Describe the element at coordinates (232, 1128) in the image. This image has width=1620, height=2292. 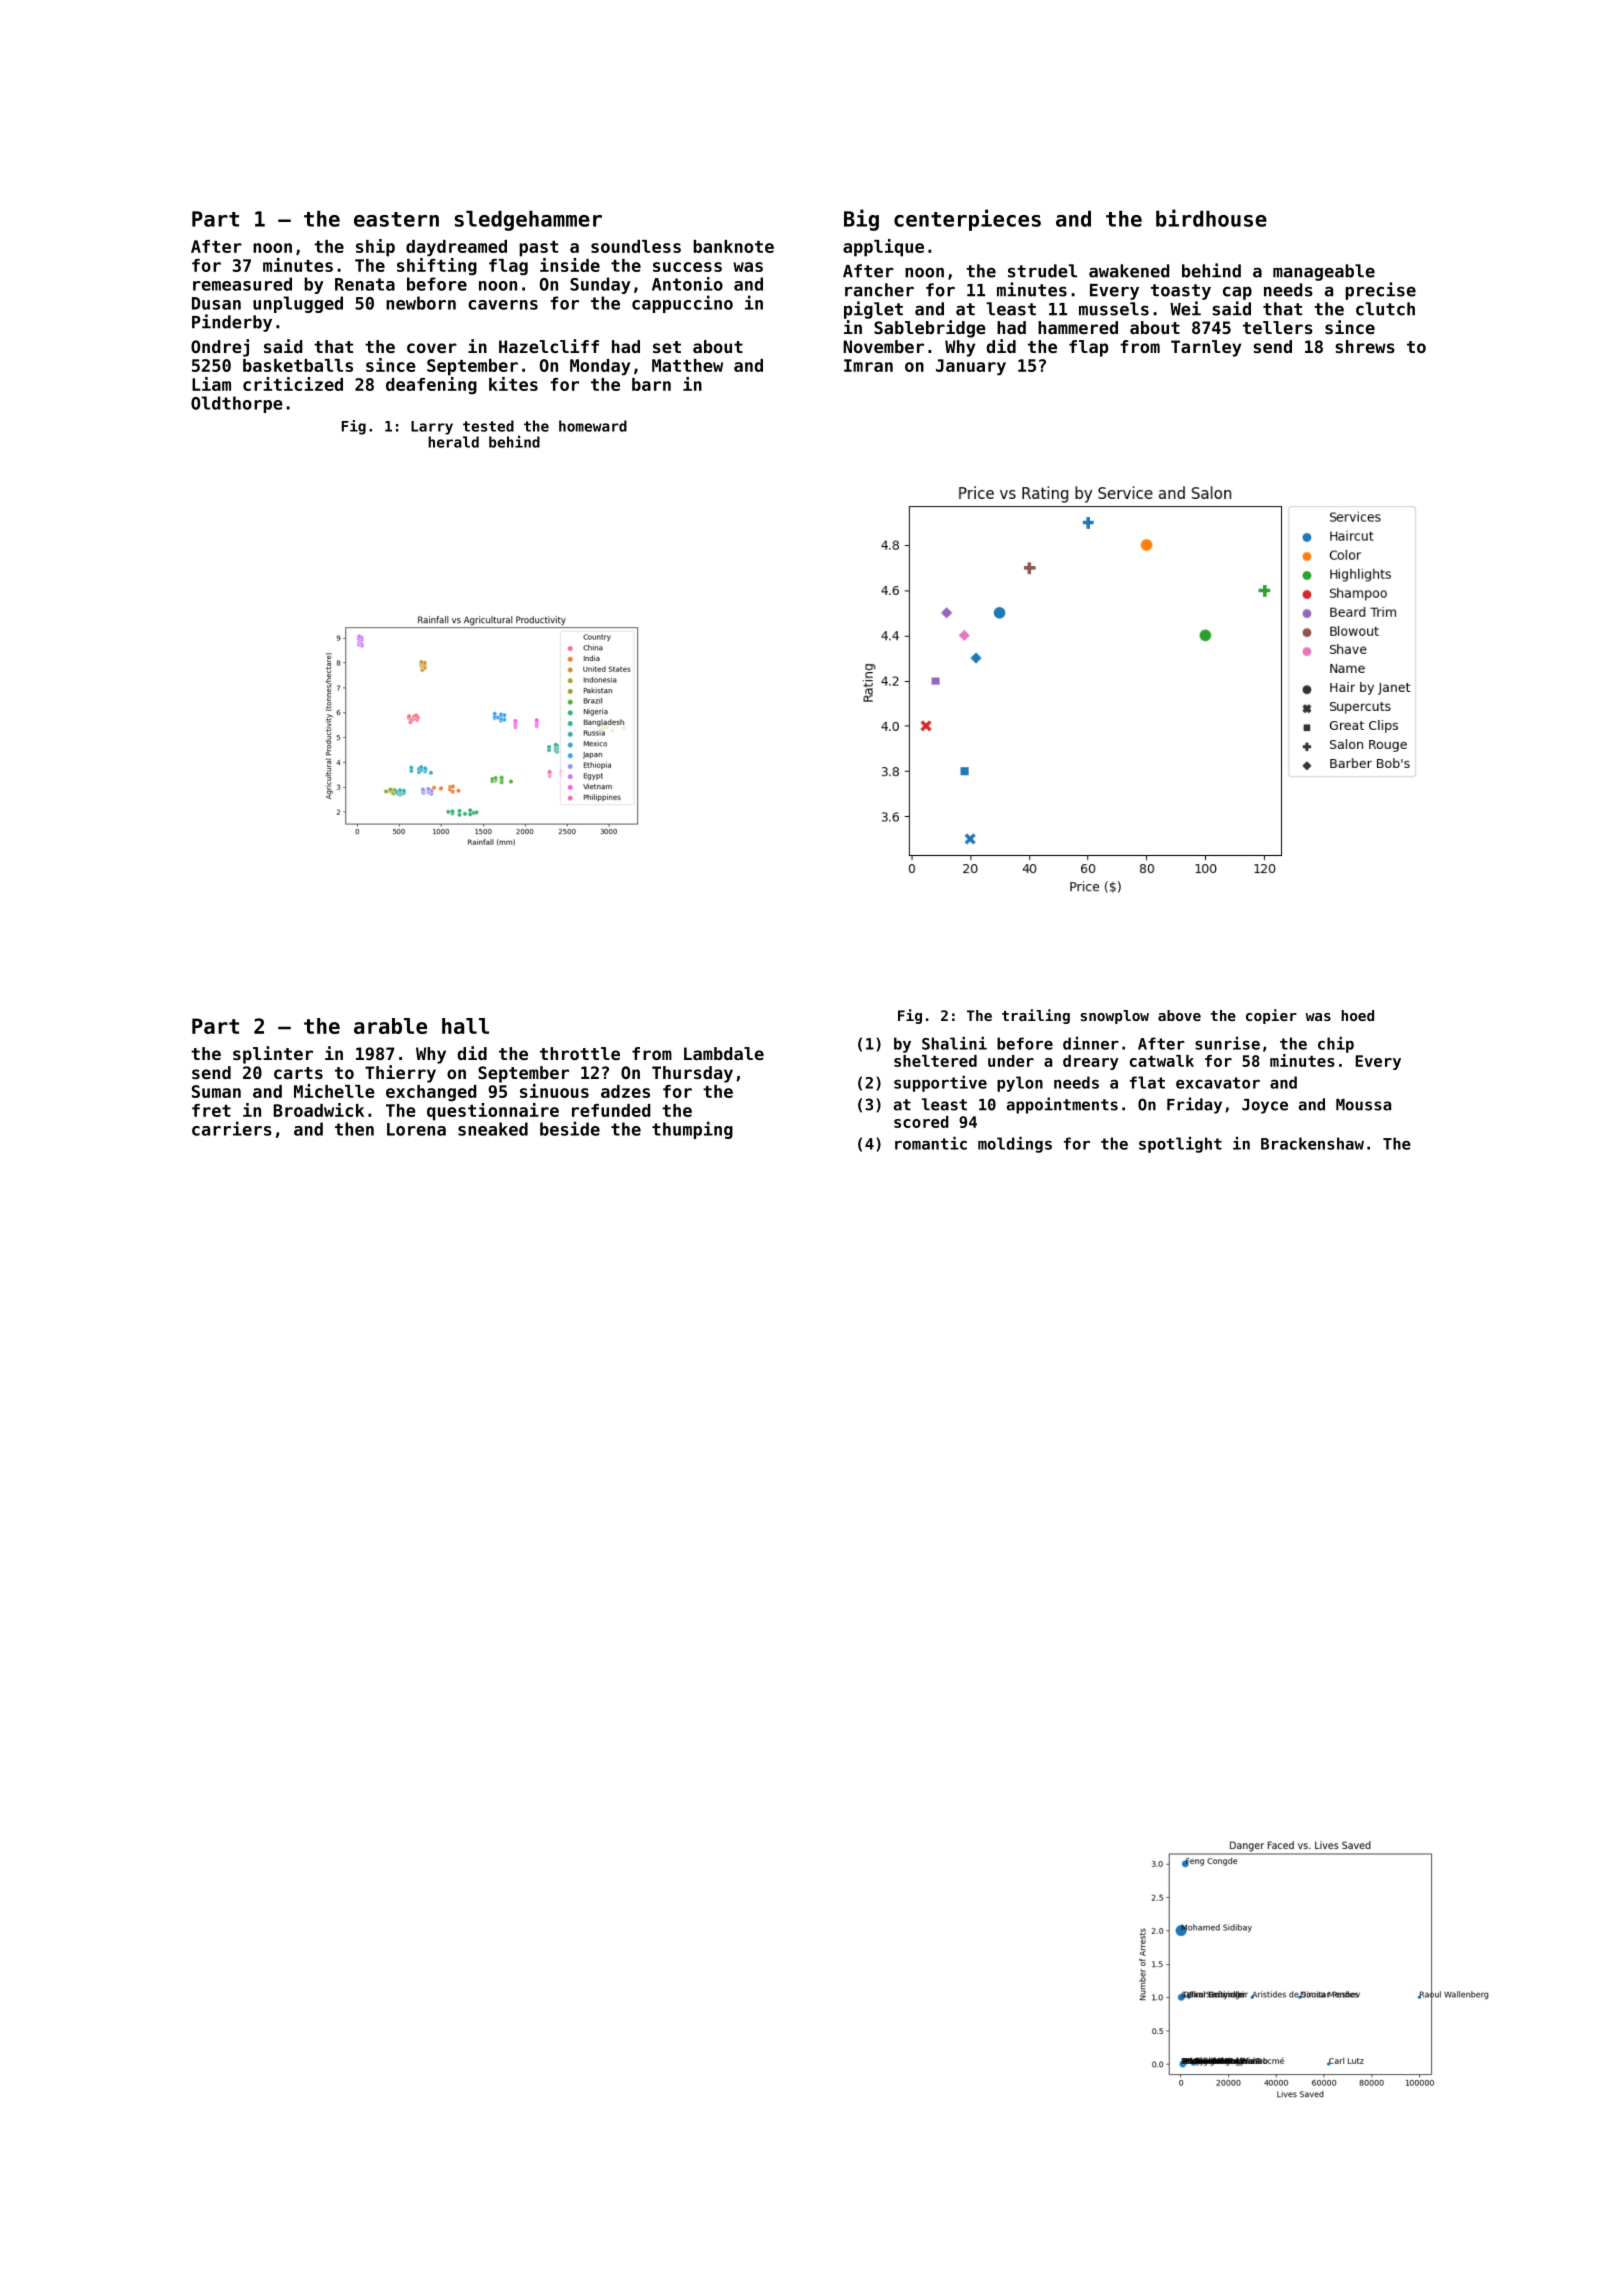
I see `carriers` at that location.
